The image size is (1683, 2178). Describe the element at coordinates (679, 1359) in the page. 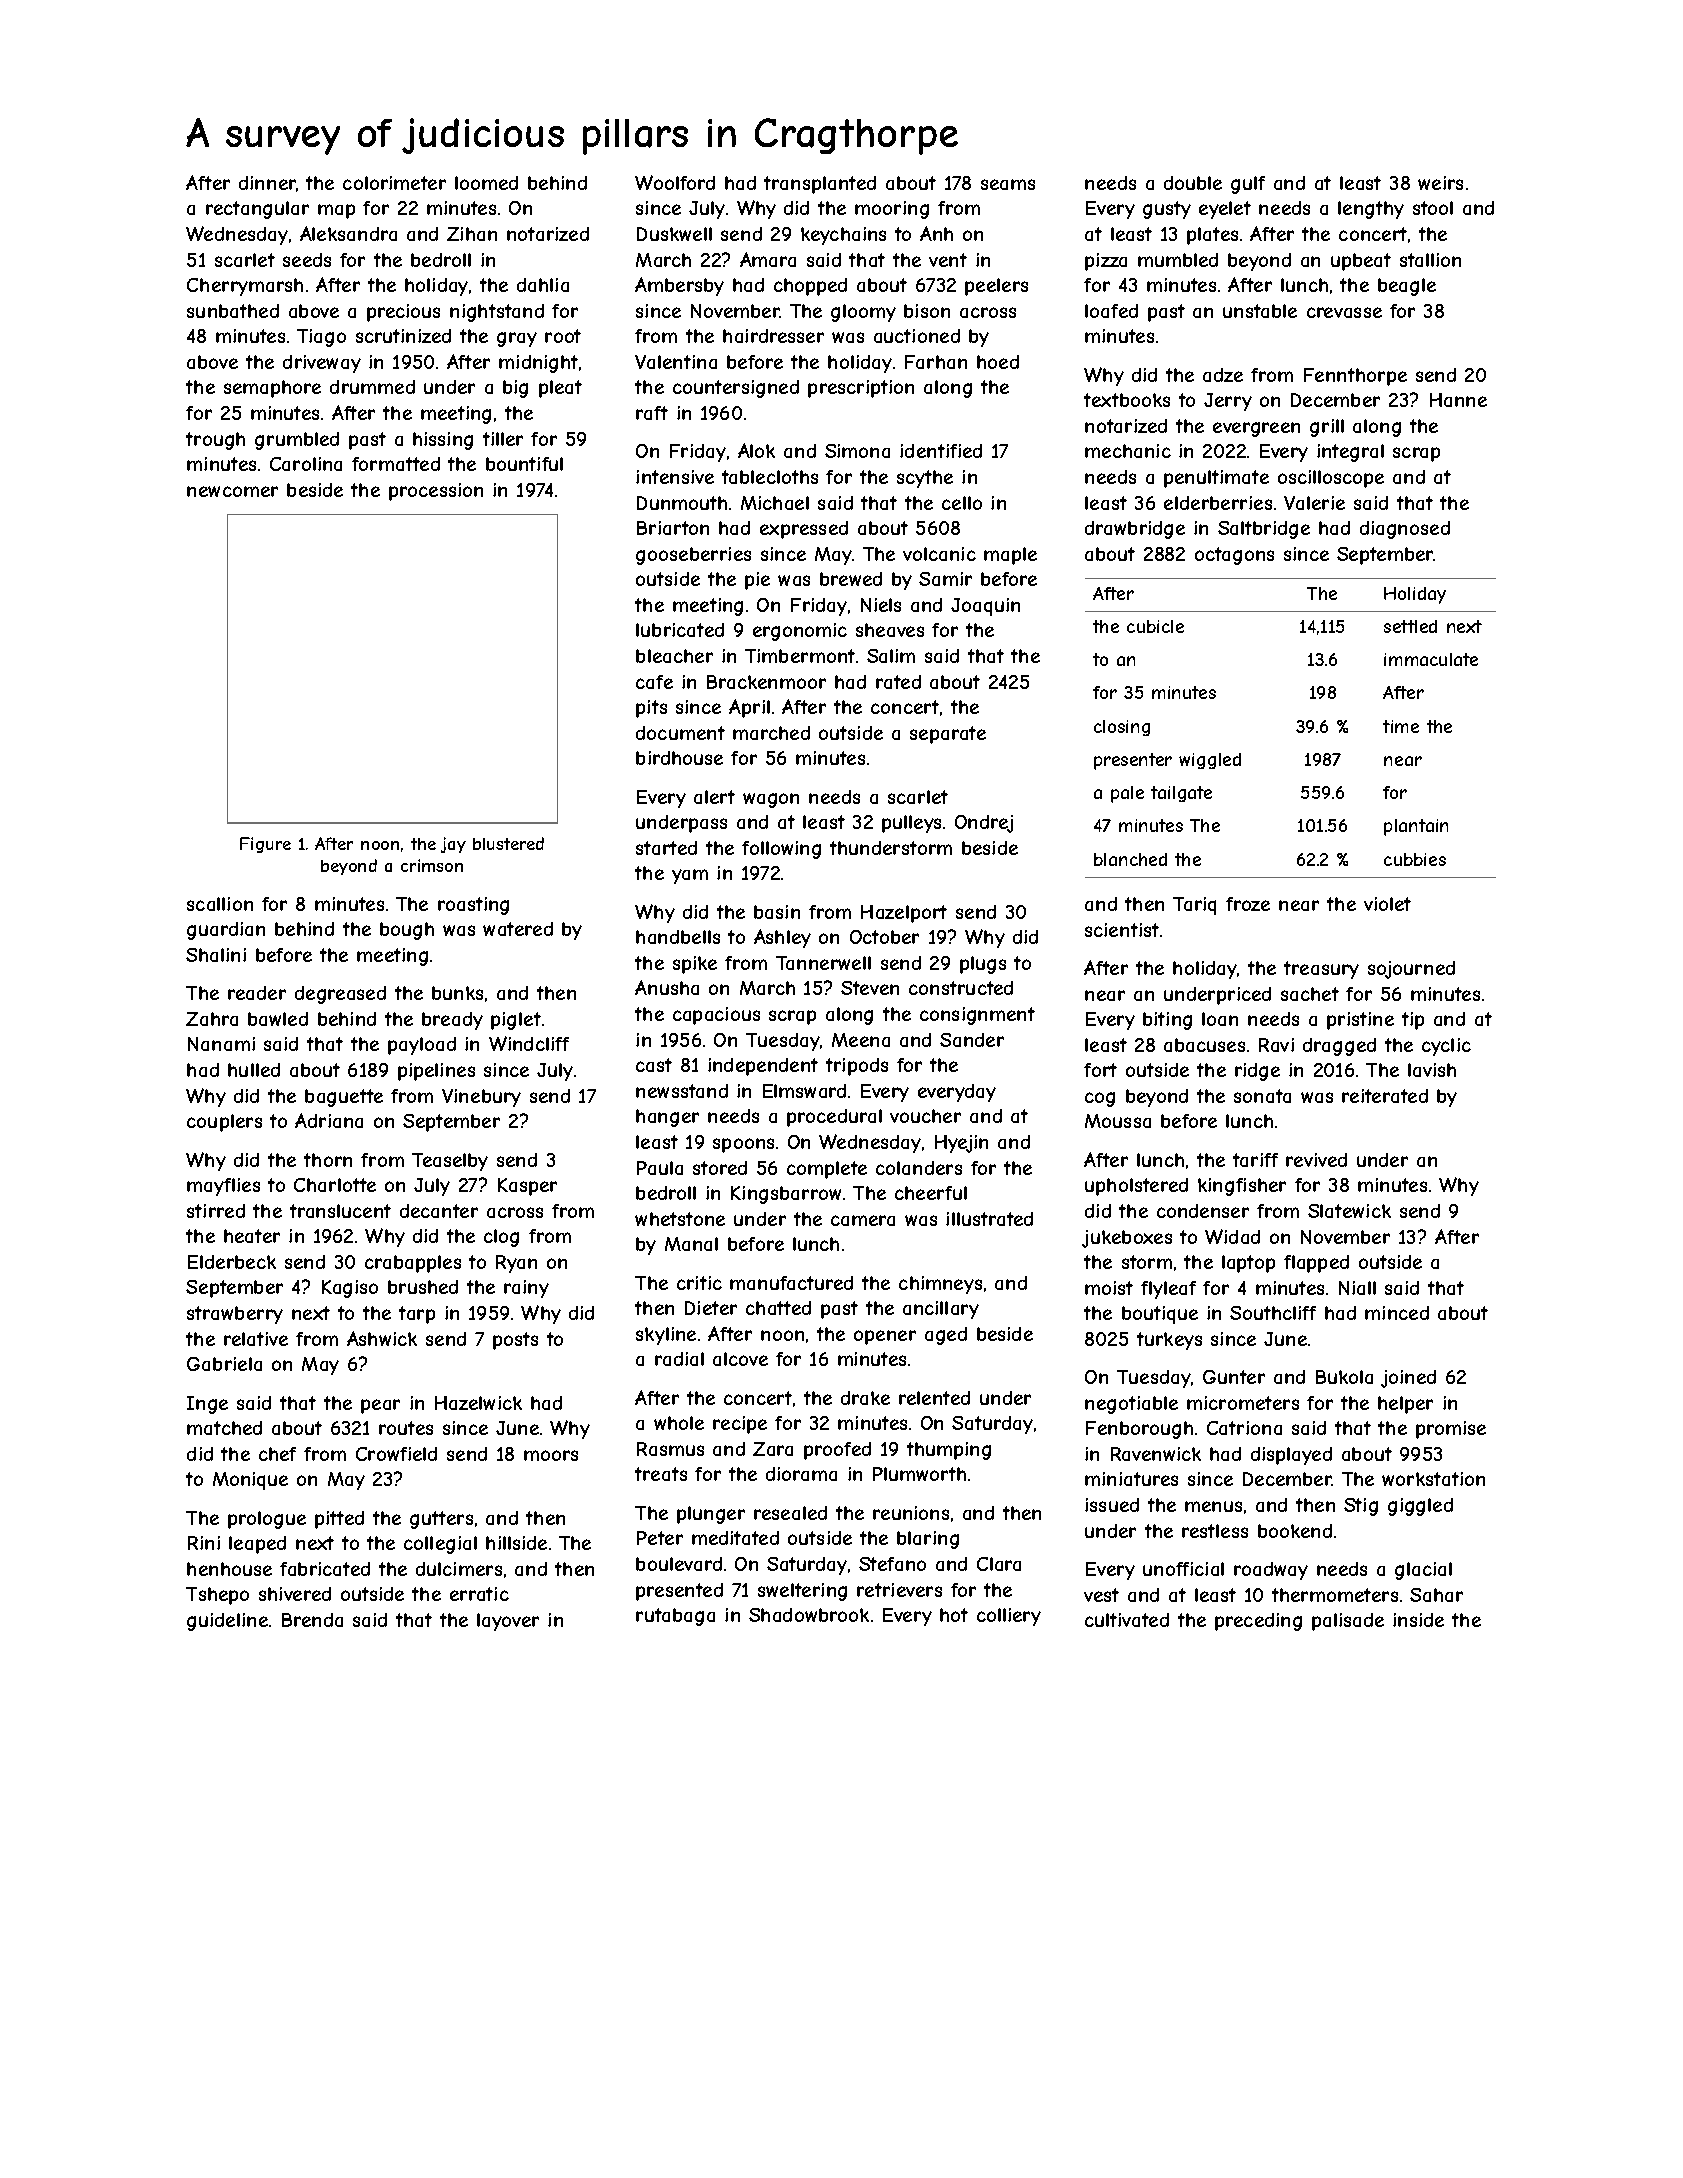

I see `radial` at that location.
